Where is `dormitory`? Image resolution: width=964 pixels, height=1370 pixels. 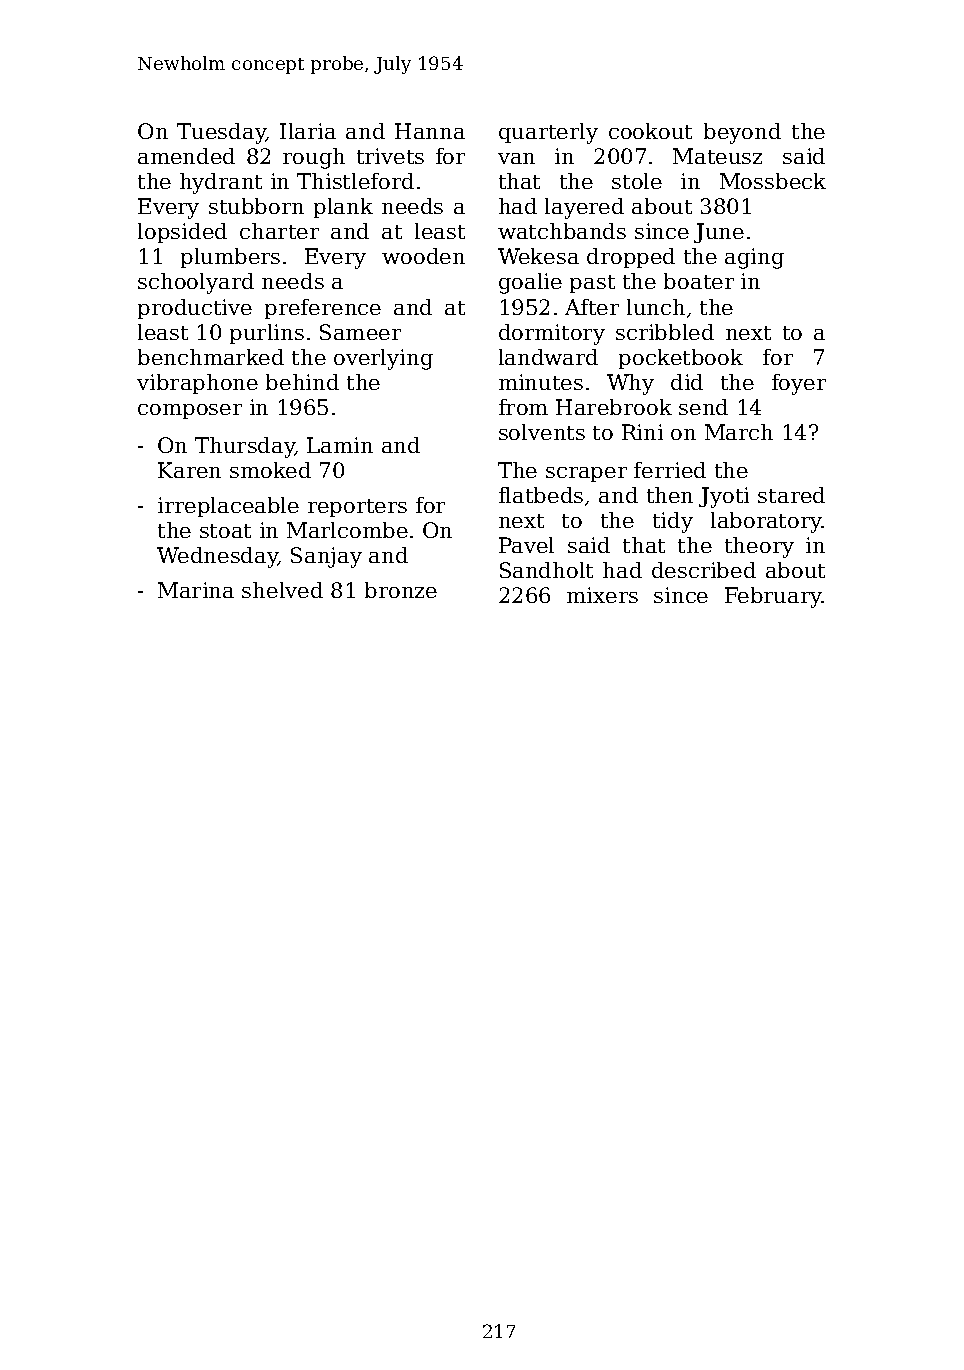 dormitory is located at coordinates (552, 334).
